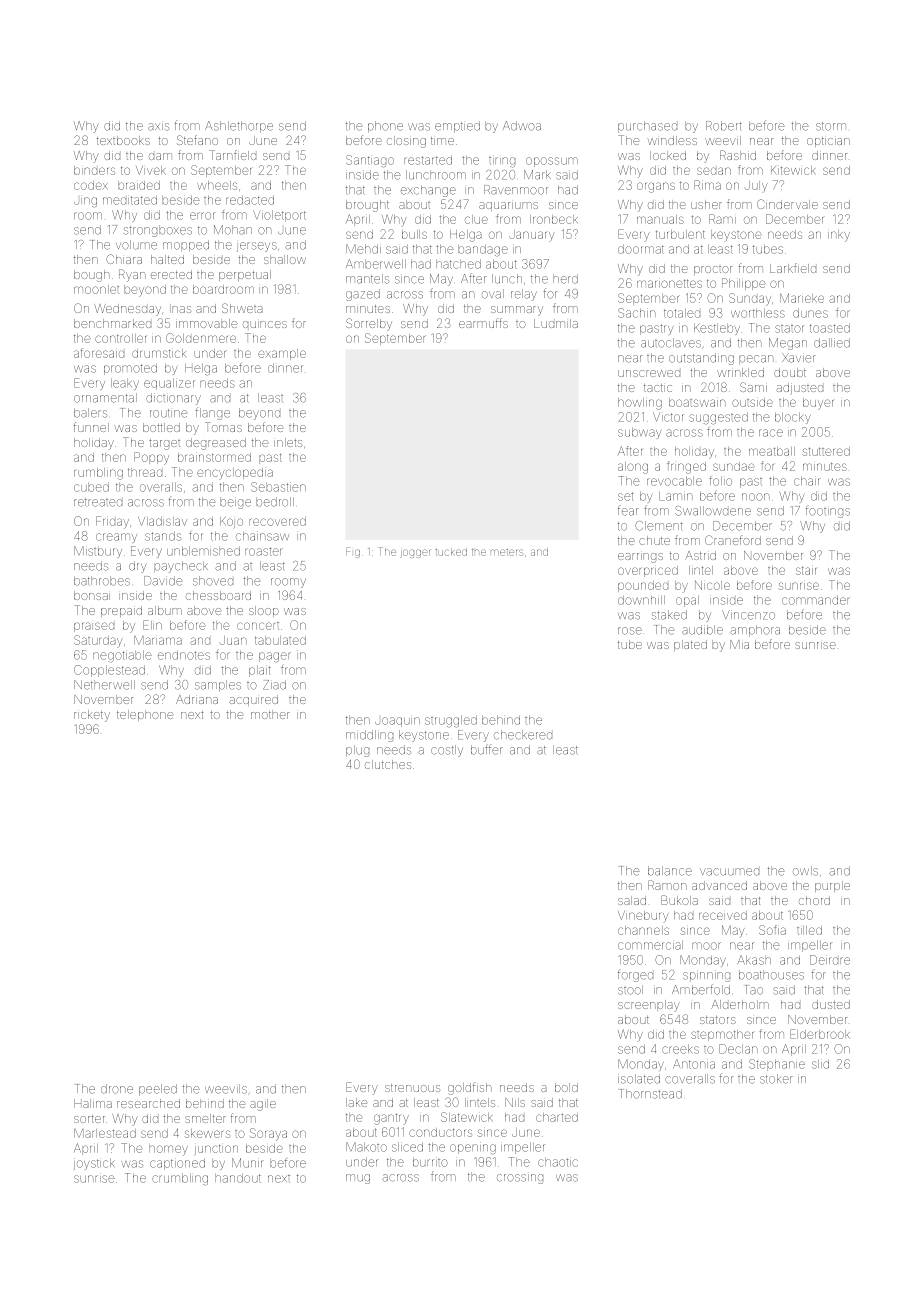  What do you see at coordinates (802, 298) in the page?
I see `Marieke` at bounding box center [802, 298].
